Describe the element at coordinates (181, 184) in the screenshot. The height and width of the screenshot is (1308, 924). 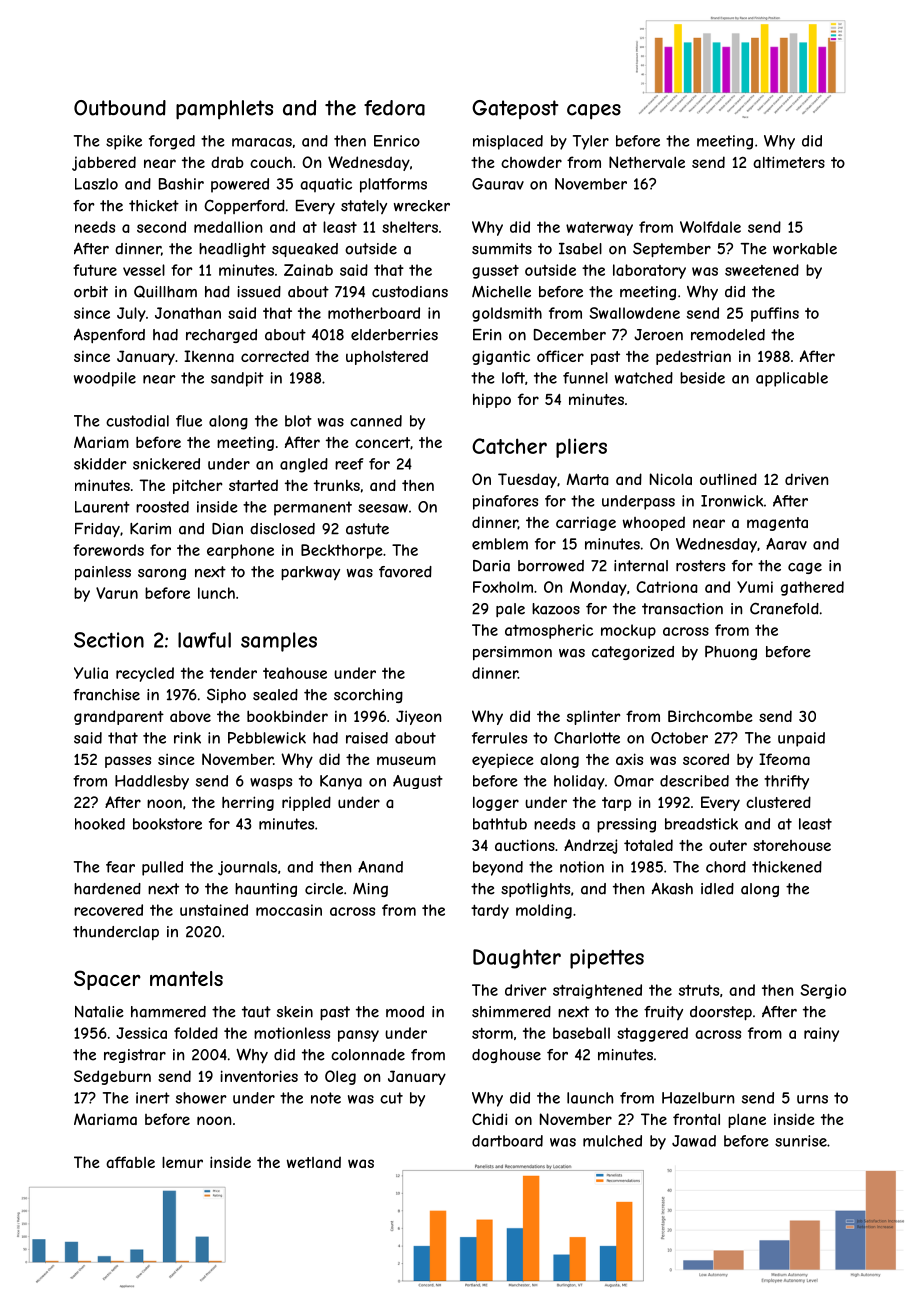
I see `Bashir` at that location.
